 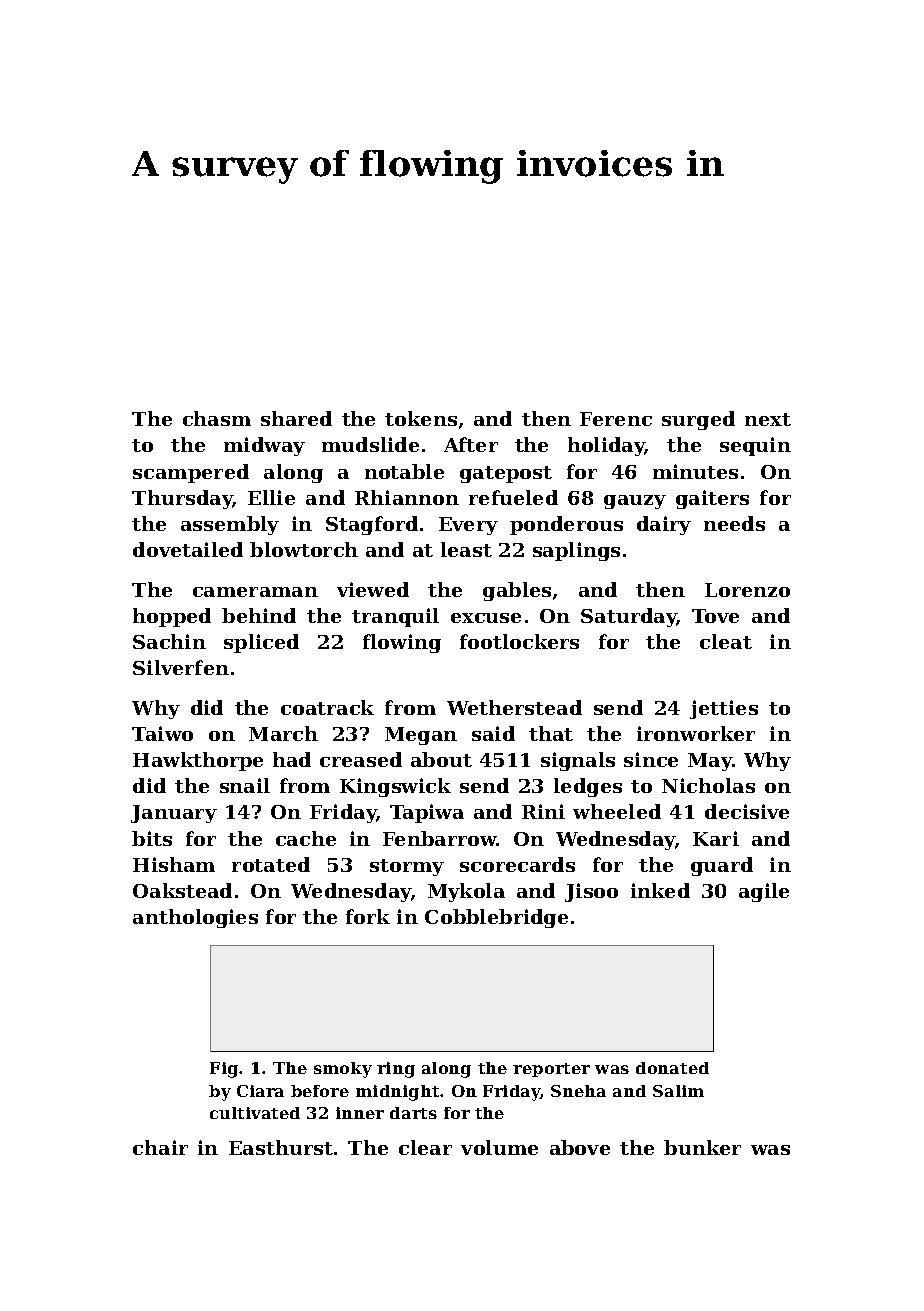 I want to click on above, so click(x=580, y=1147).
